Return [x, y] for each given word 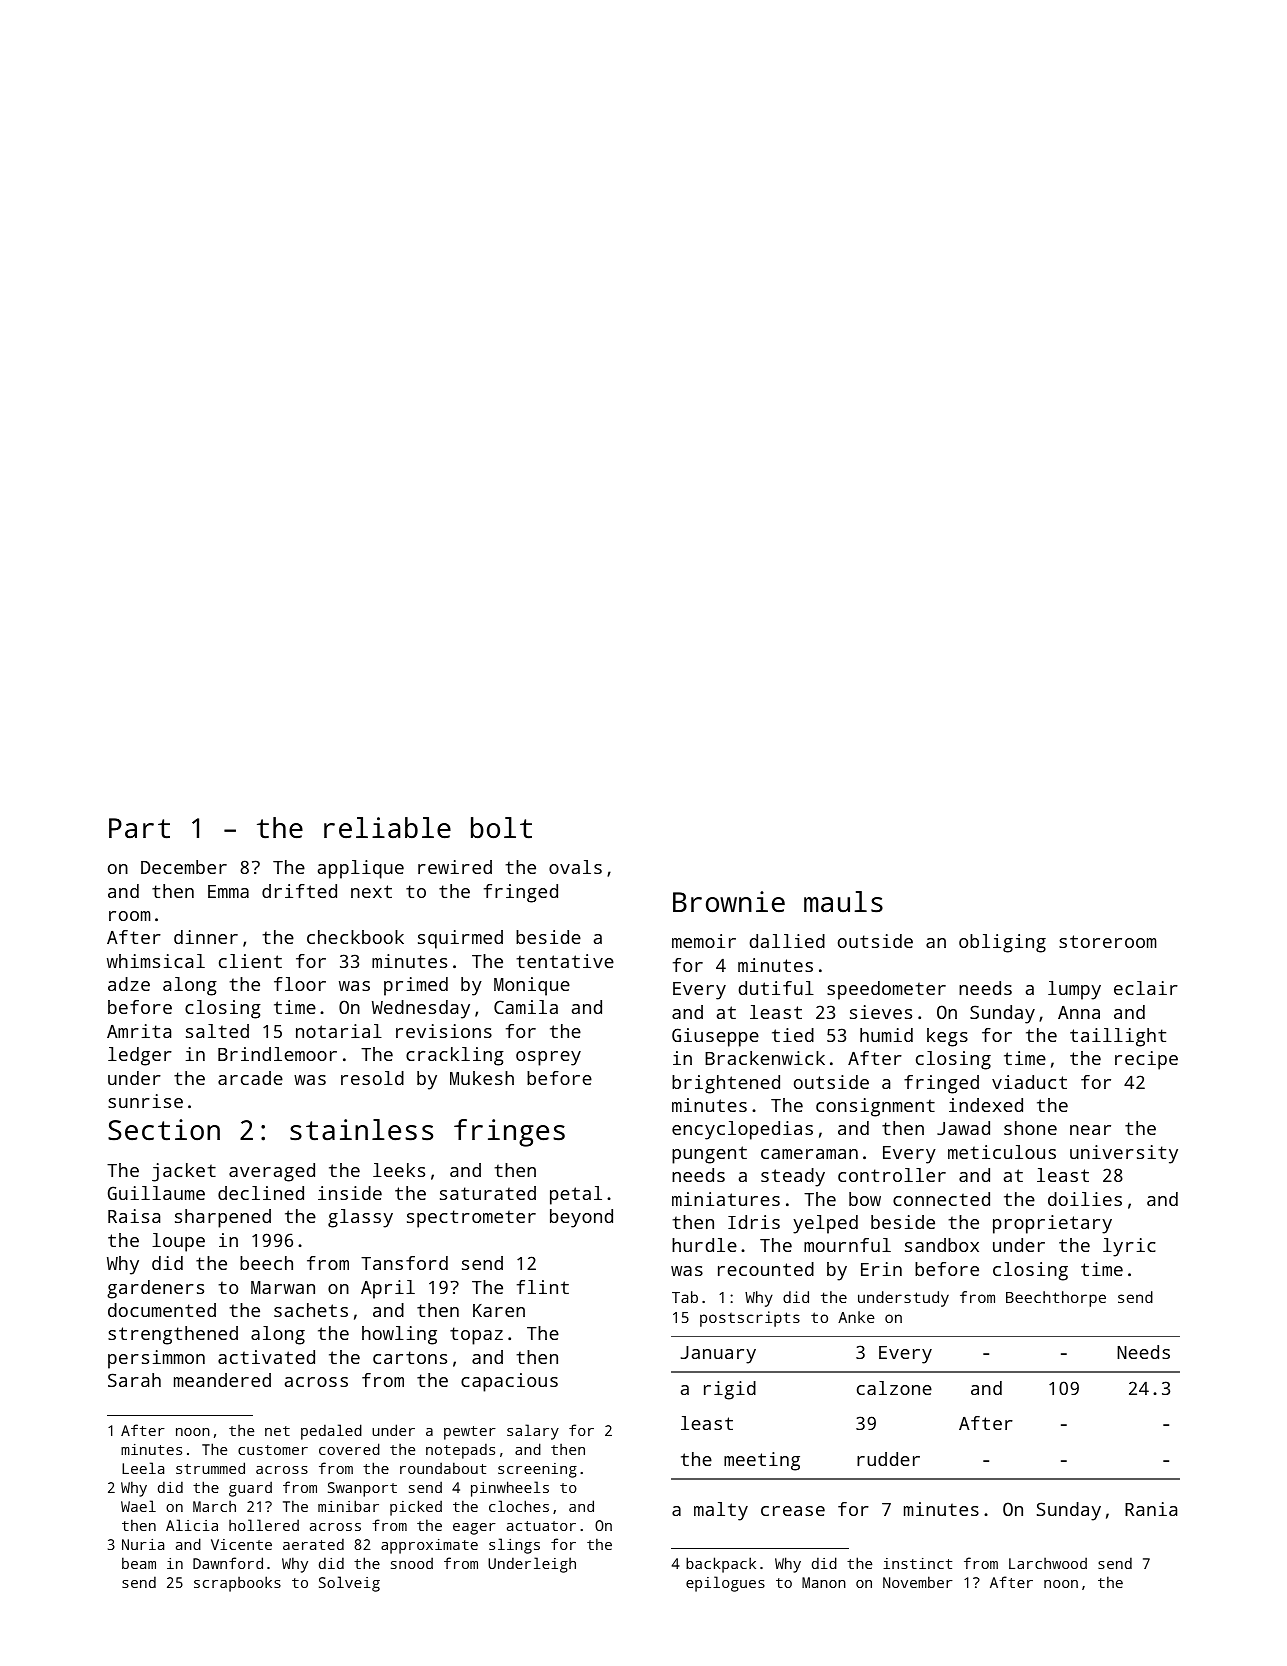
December [184, 867]
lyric [1129, 1247]
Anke [856, 1317]
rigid [730, 1390]
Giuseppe [715, 1037]
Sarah [134, 1380]
